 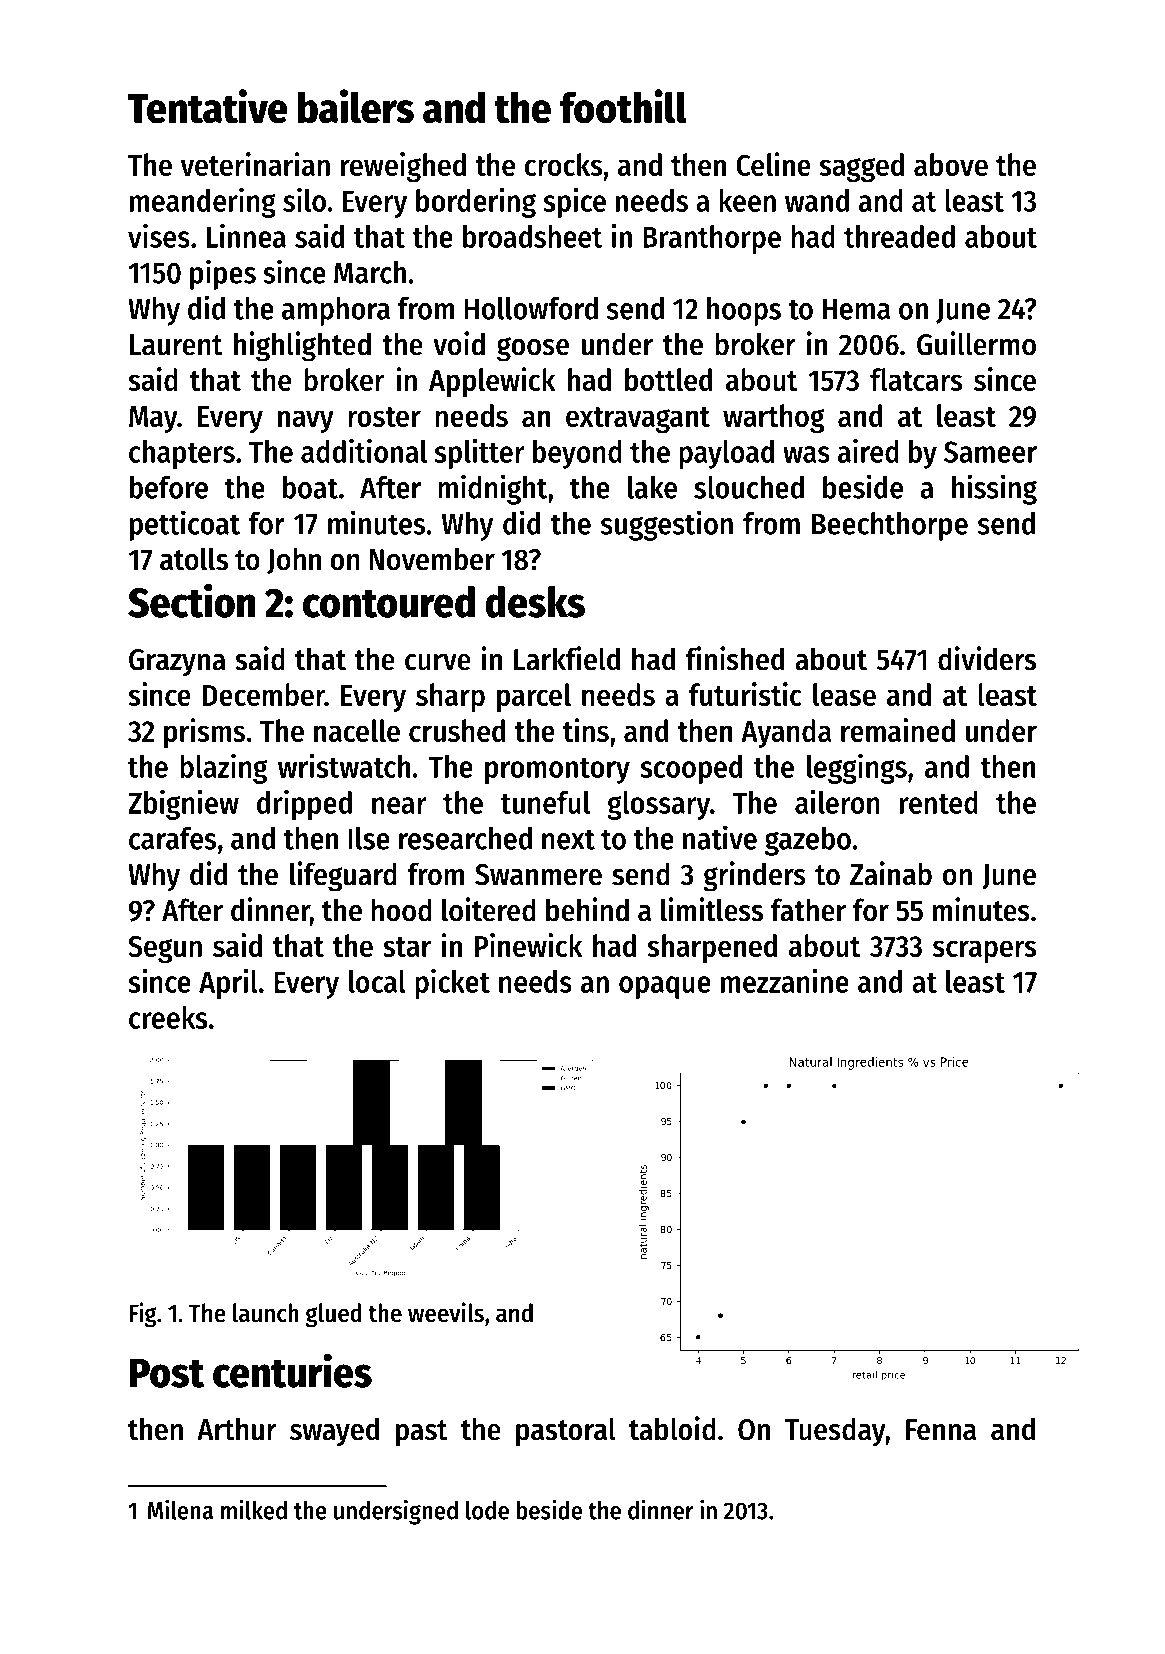 I want to click on swayed, so click(x=334, y=1432).
